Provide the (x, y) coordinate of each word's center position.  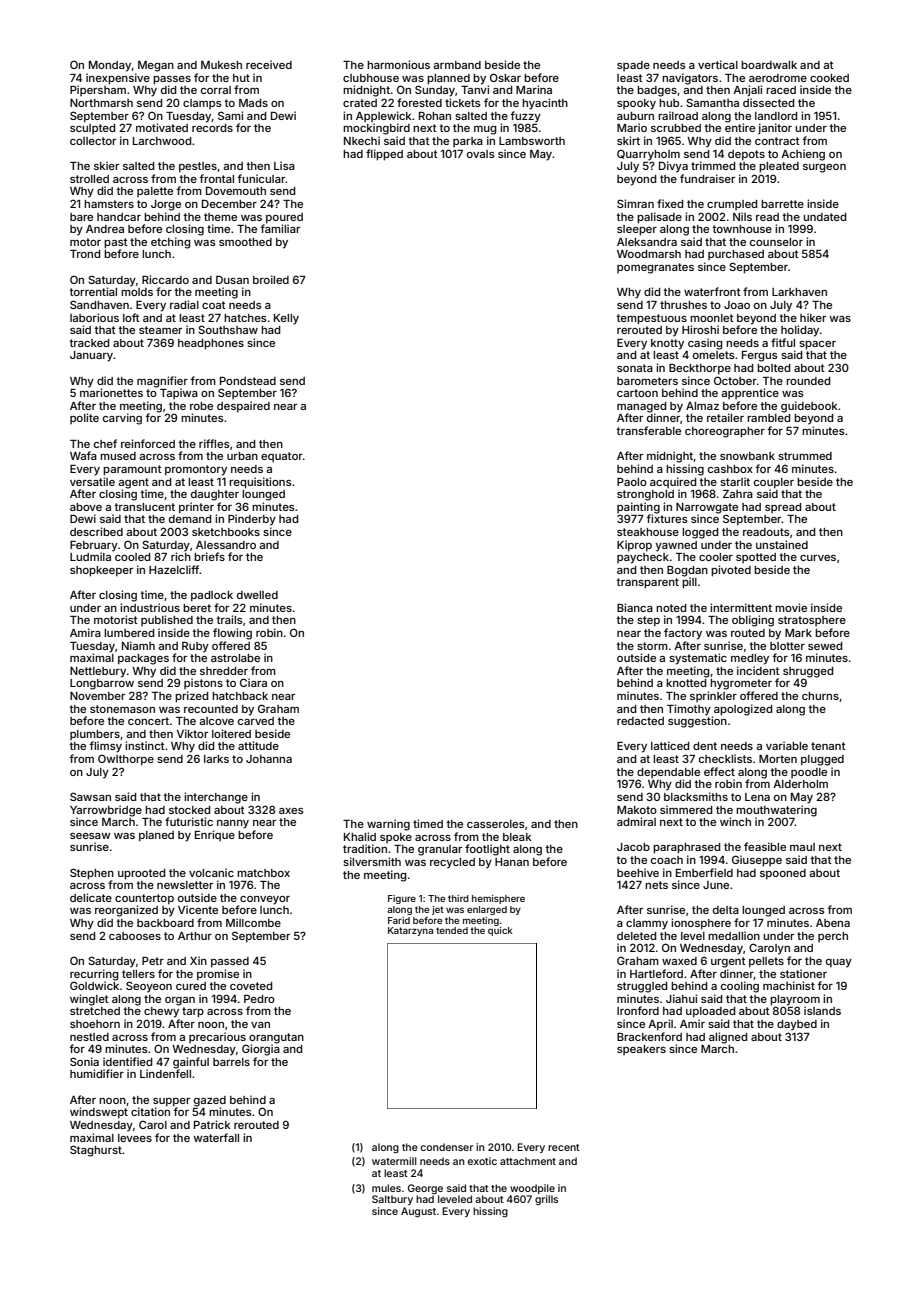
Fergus (760, 356)
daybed (797, 1025)
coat (214, 305)
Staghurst (96, 1151)
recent (564, 1147)
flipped (384, 155)
